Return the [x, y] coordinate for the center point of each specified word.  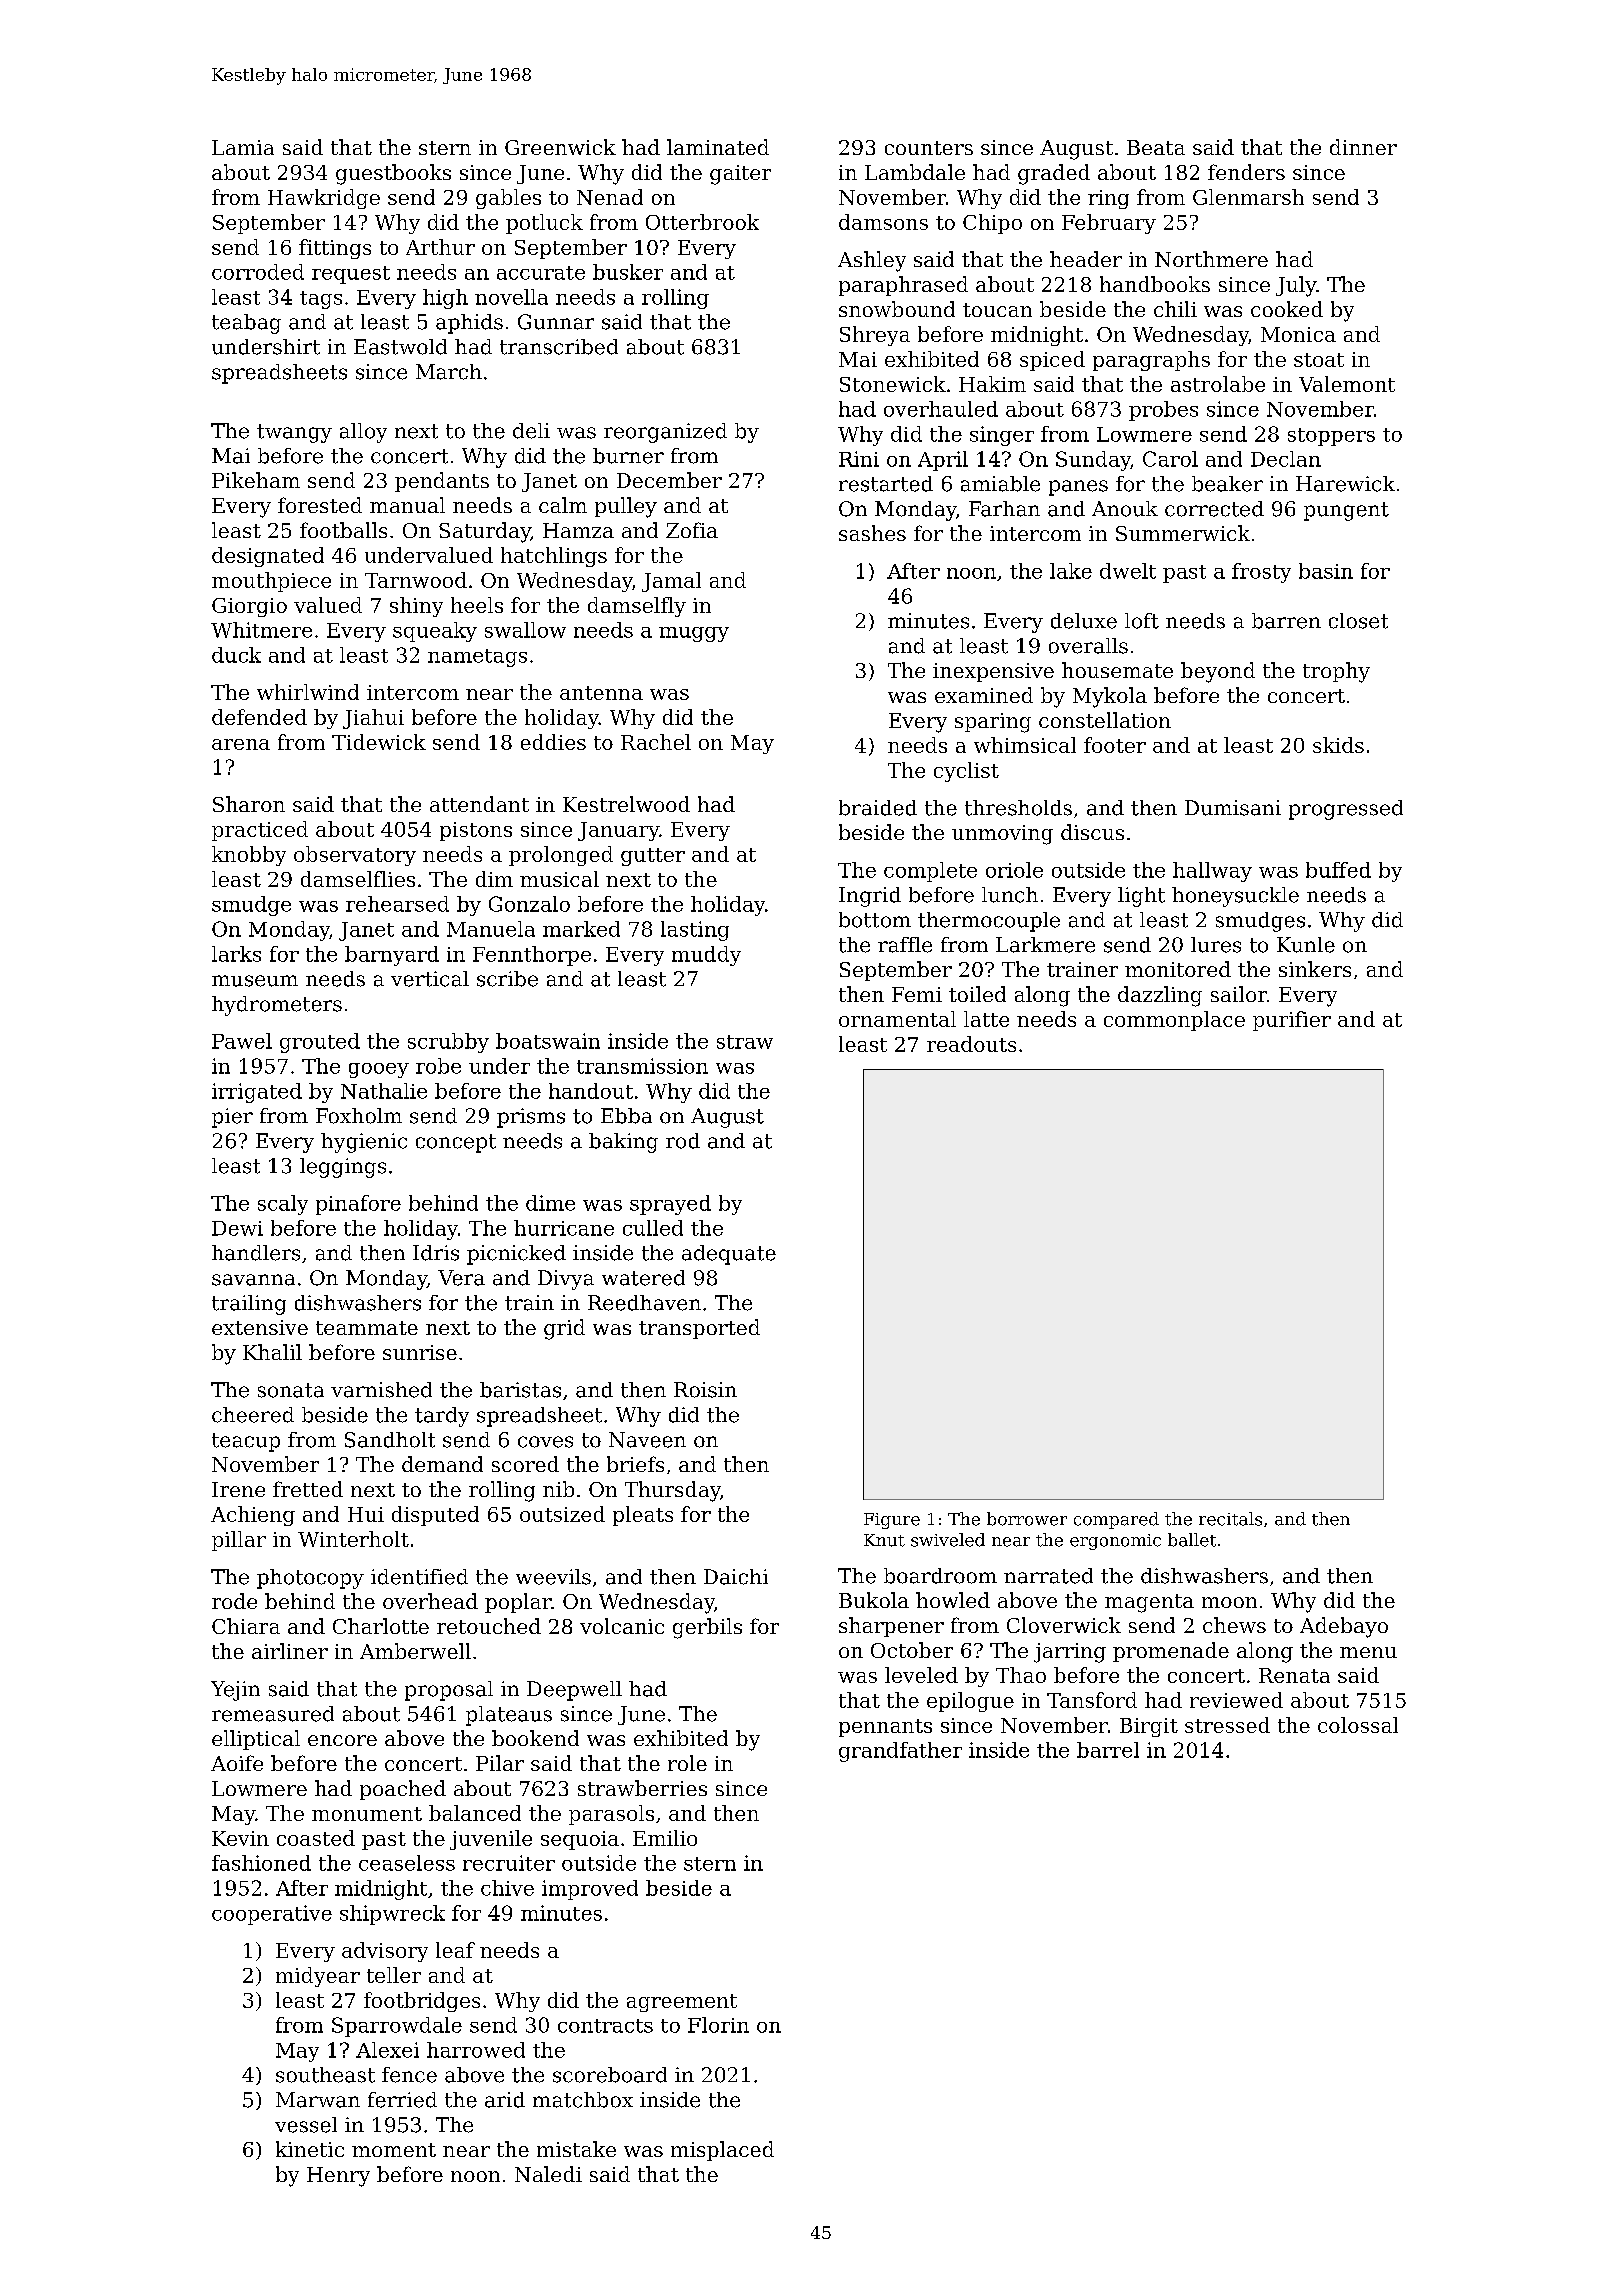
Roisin [705, 1390]
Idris [436, 1253]
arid [505, 2100]
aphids [469, 324]
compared [1116, 1520]
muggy [694, 634]
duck [236, 655]
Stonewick [893, 384]
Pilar [500, 1763]
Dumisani [1233, 808]
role [687, 1763]
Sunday [1093, 461]
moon [1229, 1602]
